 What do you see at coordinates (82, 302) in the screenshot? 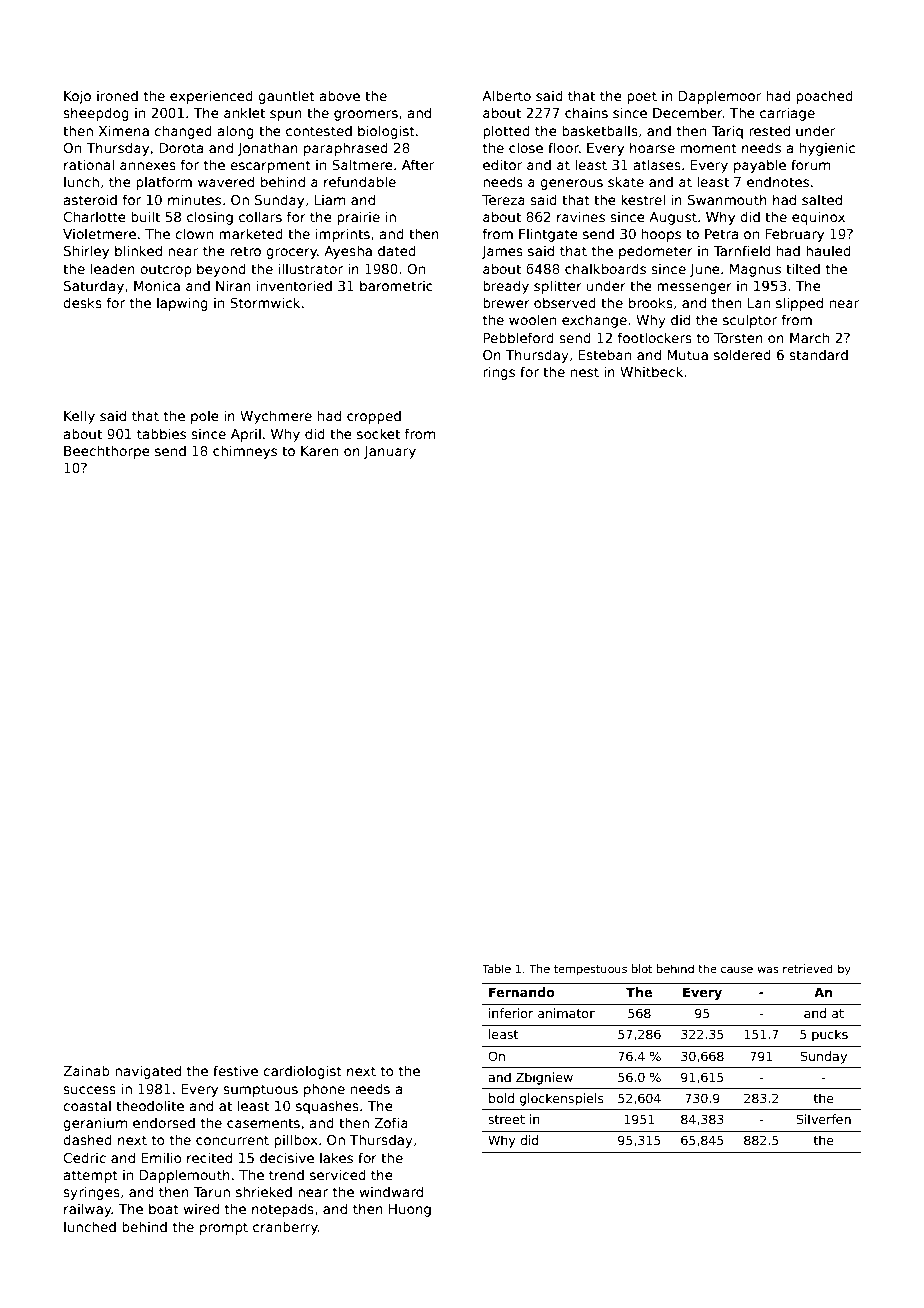
I see `desks` at bounding box center [82, 302].
